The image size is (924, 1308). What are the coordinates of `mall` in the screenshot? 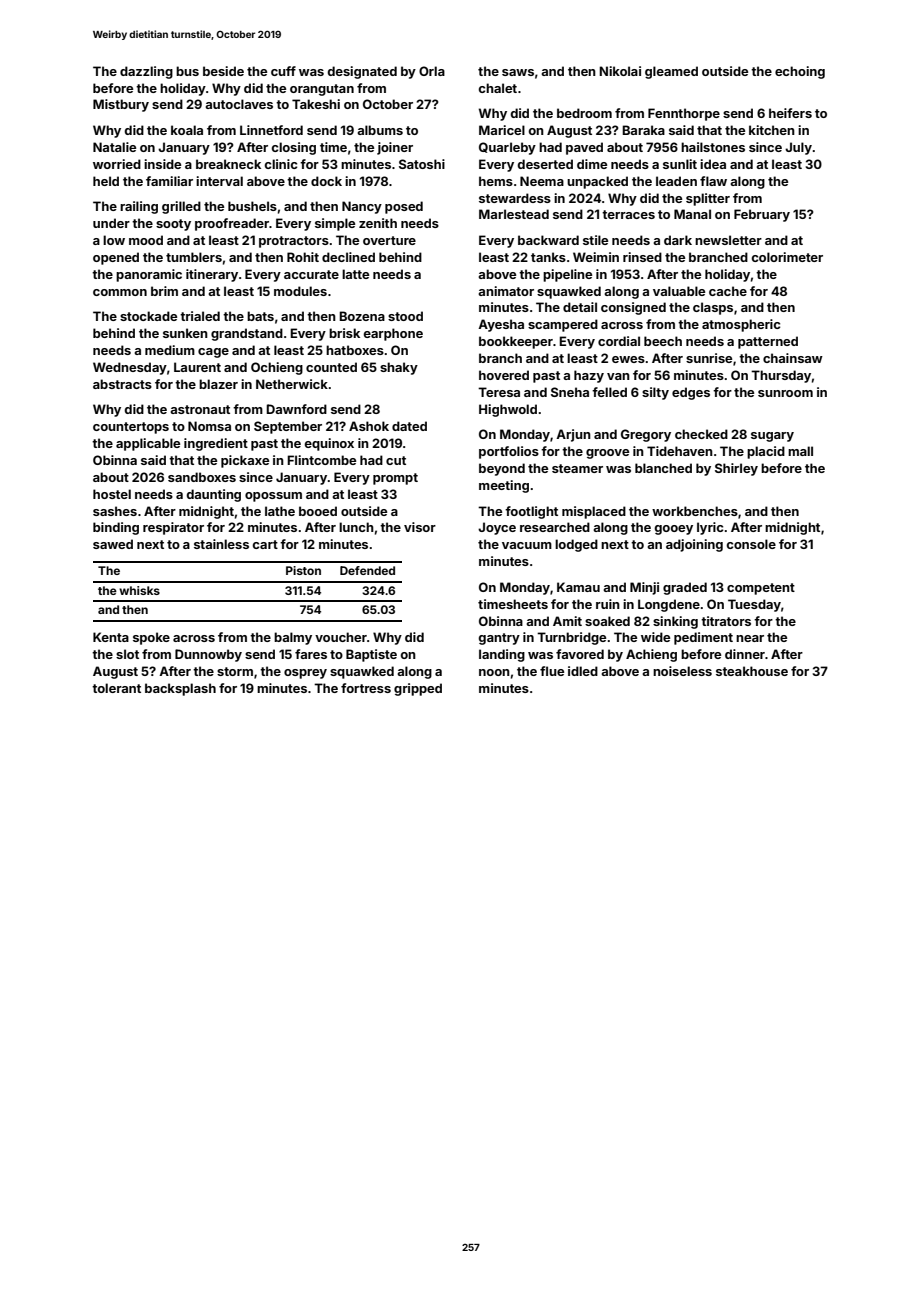 It's located at (800, 451).
